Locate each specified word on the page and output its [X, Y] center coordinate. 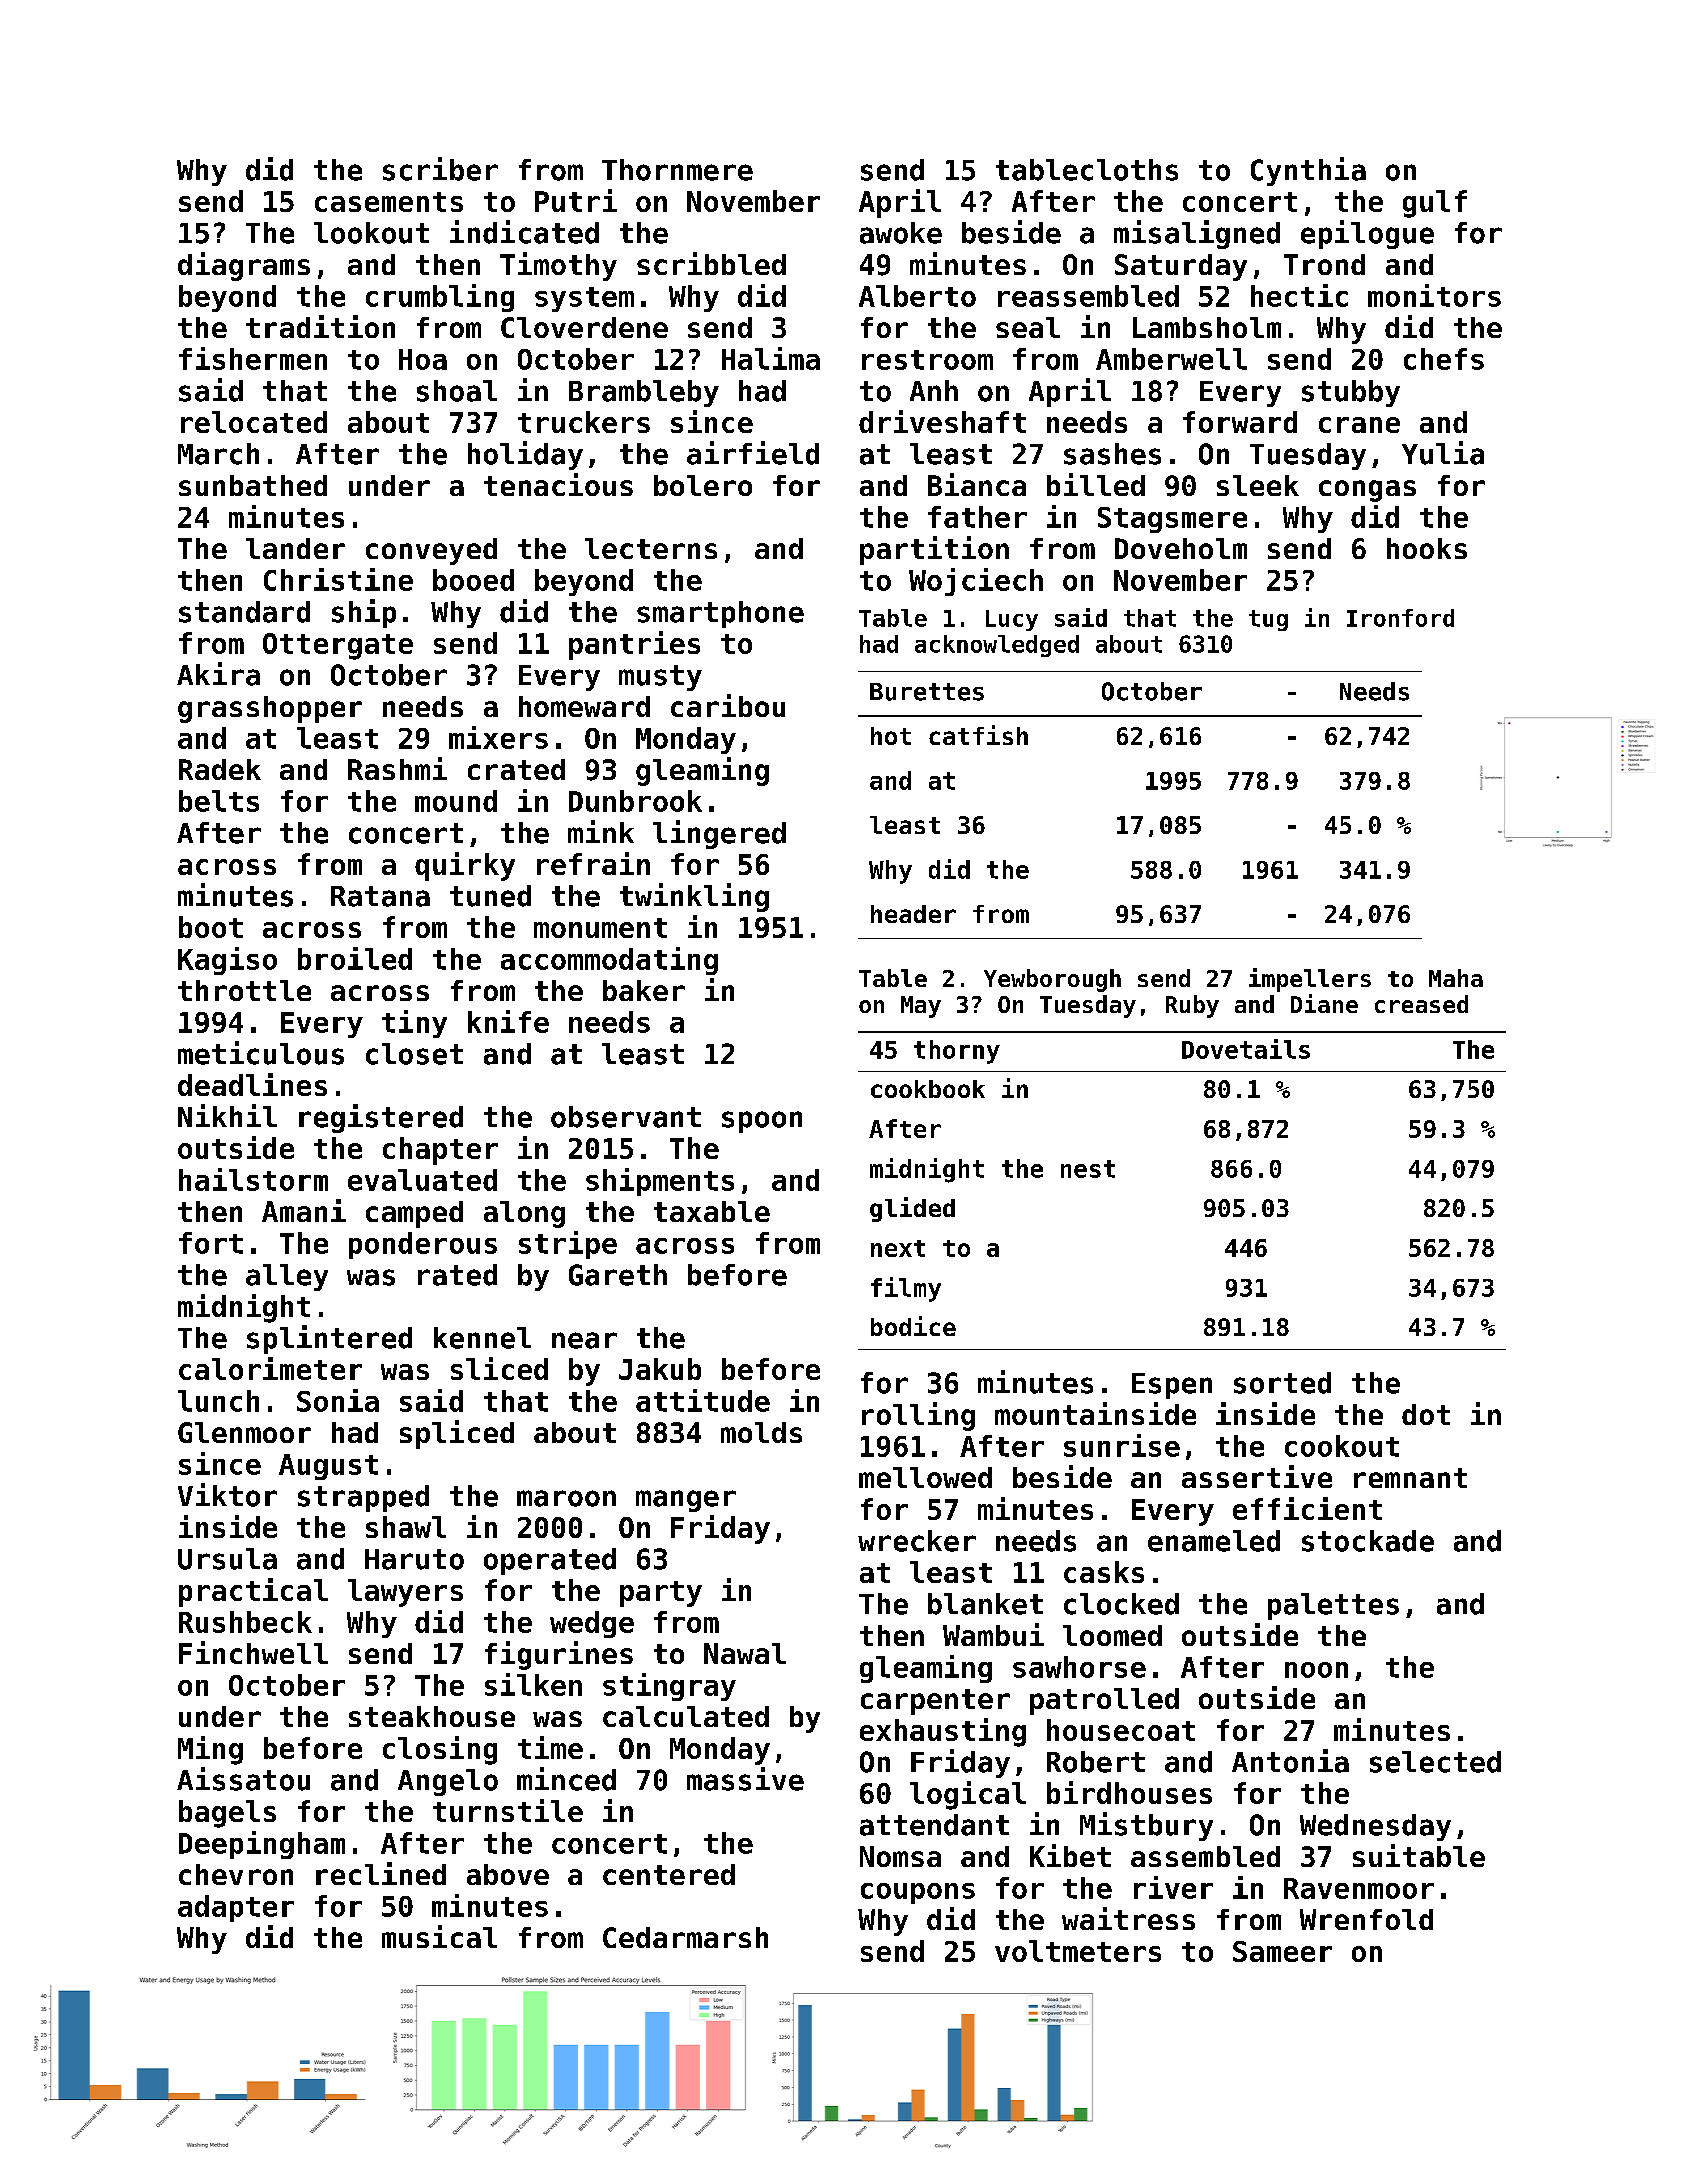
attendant [934, 1825]
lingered [719, 834]
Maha [1456, 978]
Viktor [227, 1495]
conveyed [431, 551]
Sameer [1282, 1951]
